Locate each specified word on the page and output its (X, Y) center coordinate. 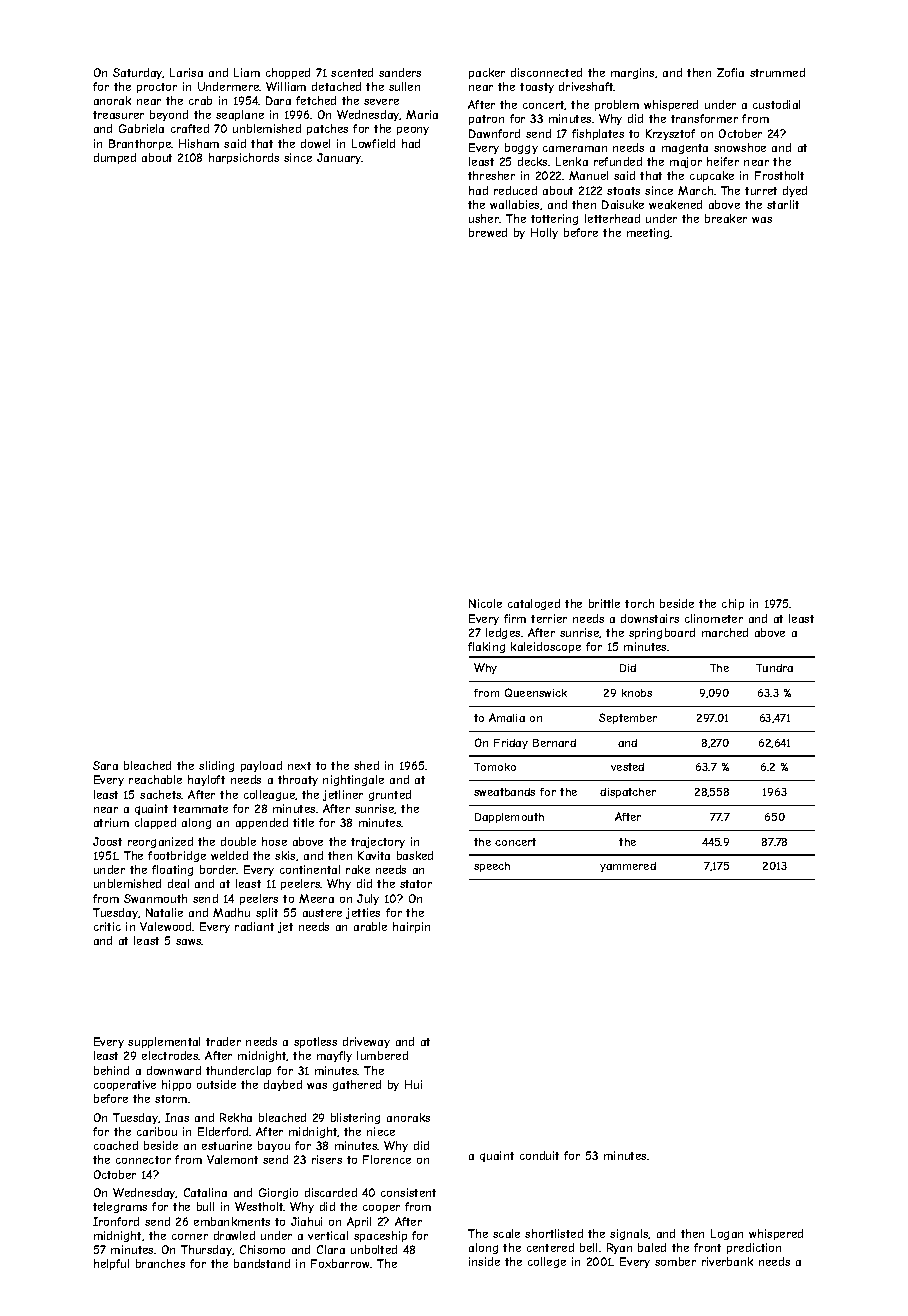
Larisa (186, 72)
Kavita (374, 855)
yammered (628, 867)
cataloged (534, 604)
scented (352, 72)
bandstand (262, 1263)
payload (261, 766)
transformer (704, 118)
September (628, 718)
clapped (155, 823)
